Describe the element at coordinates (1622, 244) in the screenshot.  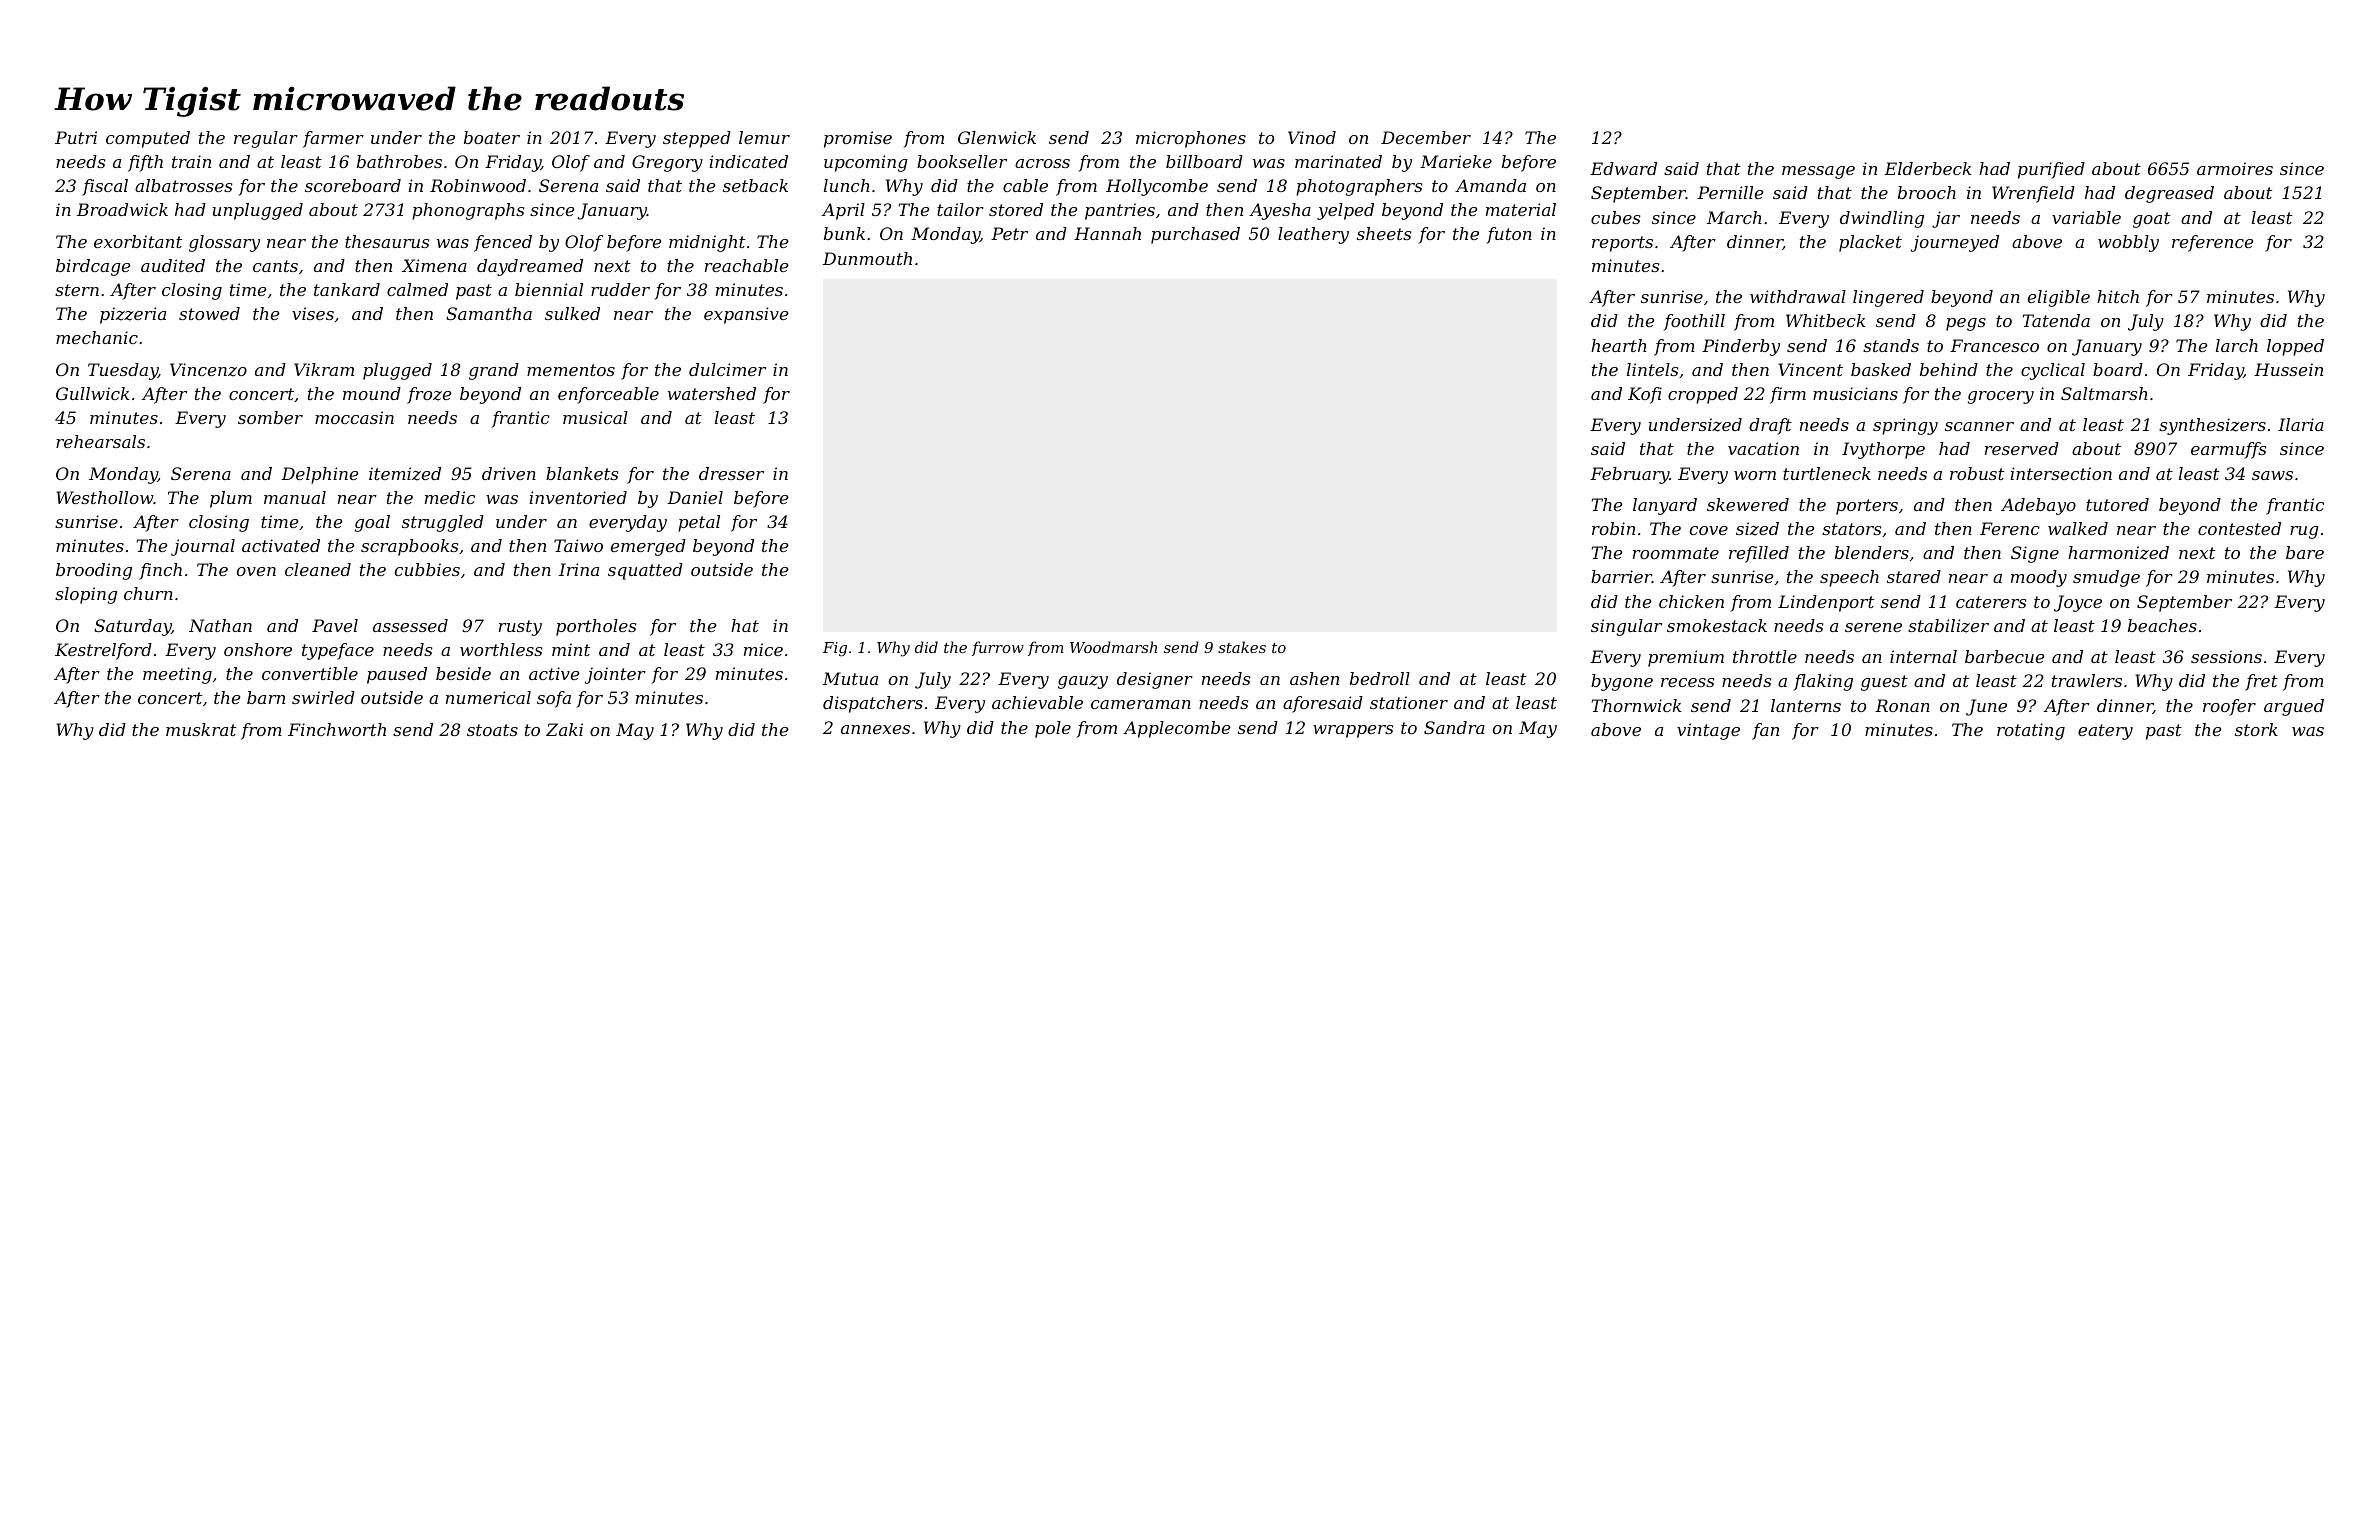
I see `reports` at that location.
